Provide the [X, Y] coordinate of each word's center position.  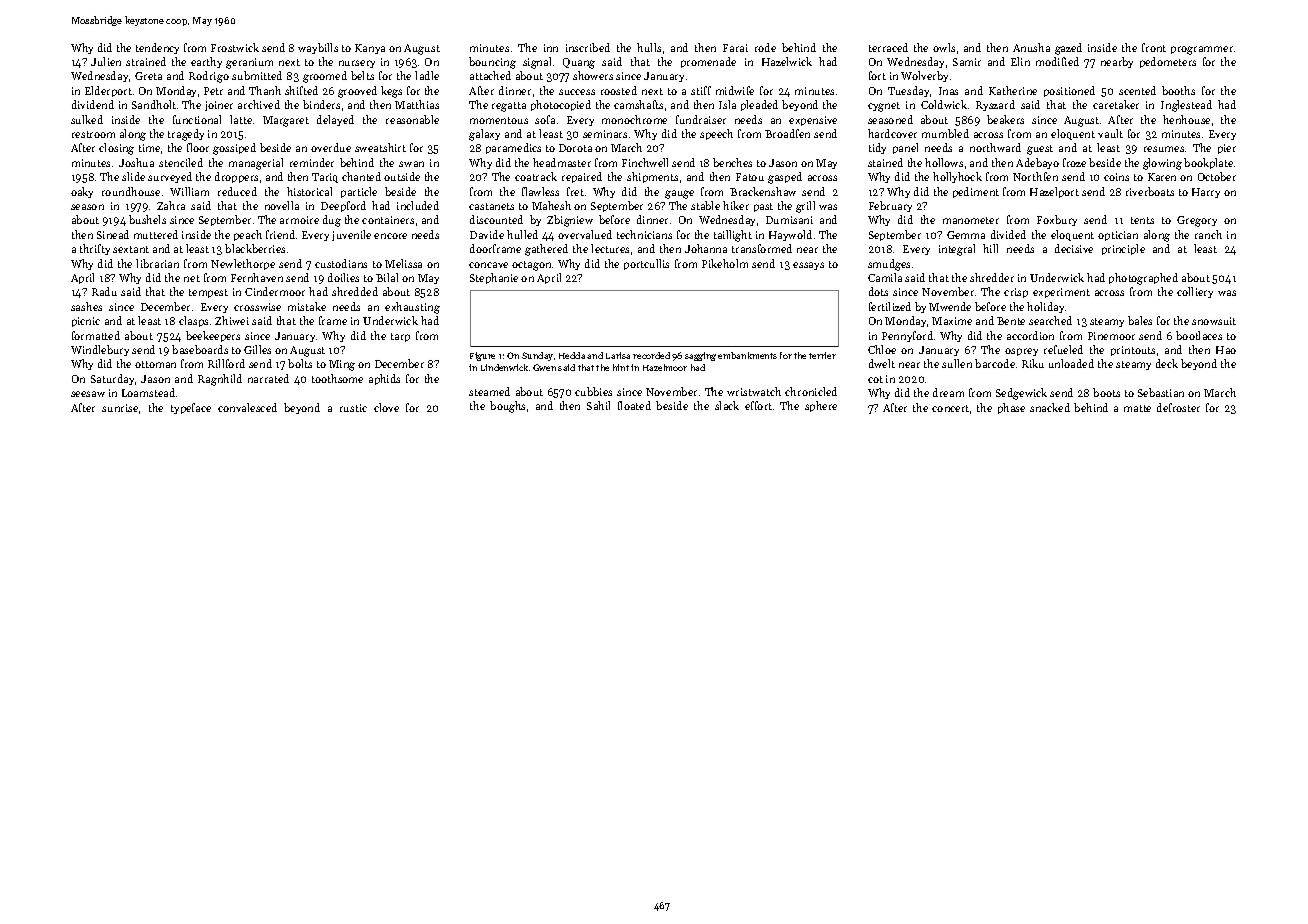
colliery [1195, 292]
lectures [610, 248]
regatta [509, 107]
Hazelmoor [665, 367]
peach [248, 235]
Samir [967, 62]
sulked [87, 119]
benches [732, 162]
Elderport [108, 91]
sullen [957, 363]
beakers [1005, 119]
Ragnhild [220, 380]
